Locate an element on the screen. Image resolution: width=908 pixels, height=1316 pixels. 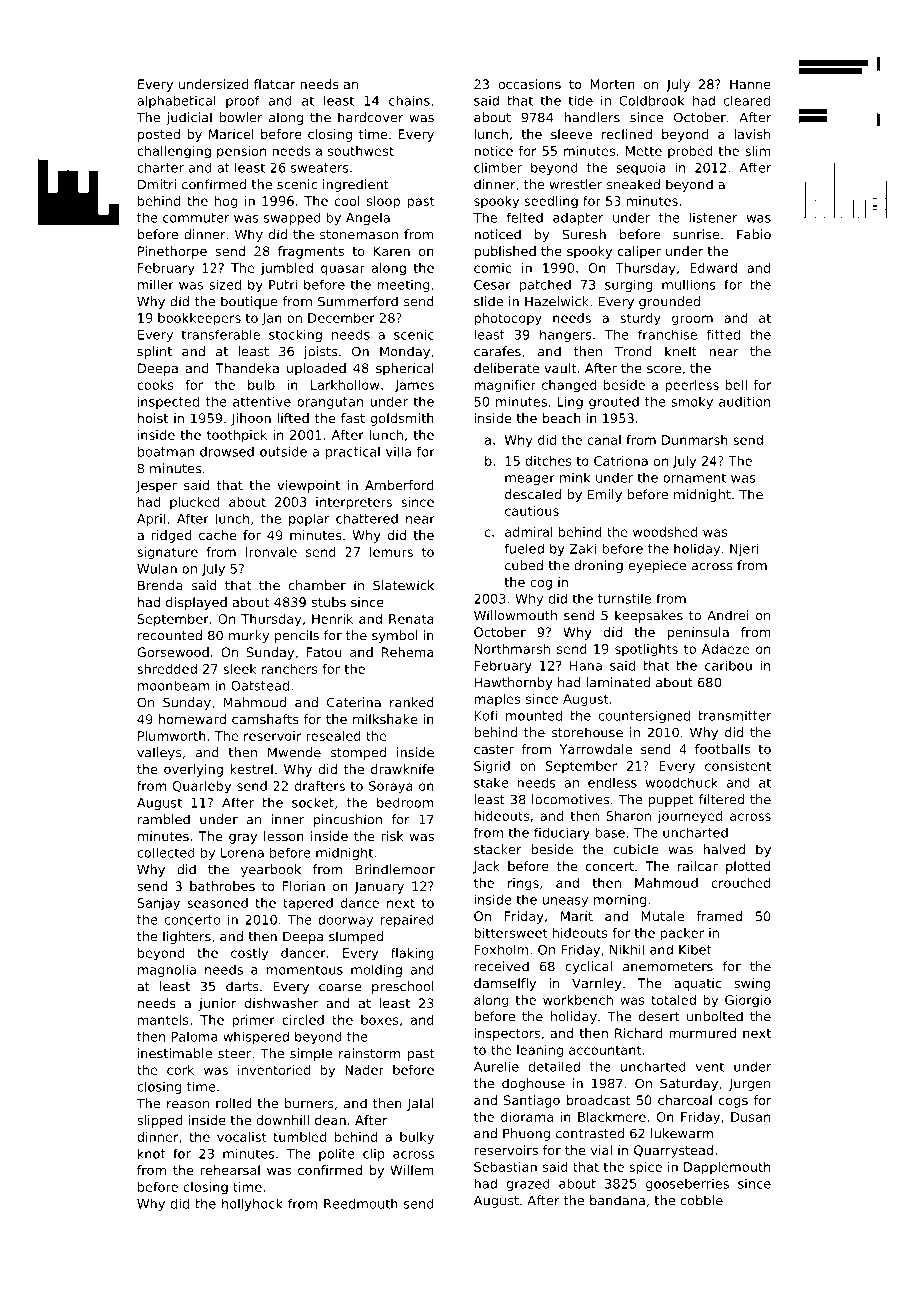
base is located at coordinates (610, 833).
